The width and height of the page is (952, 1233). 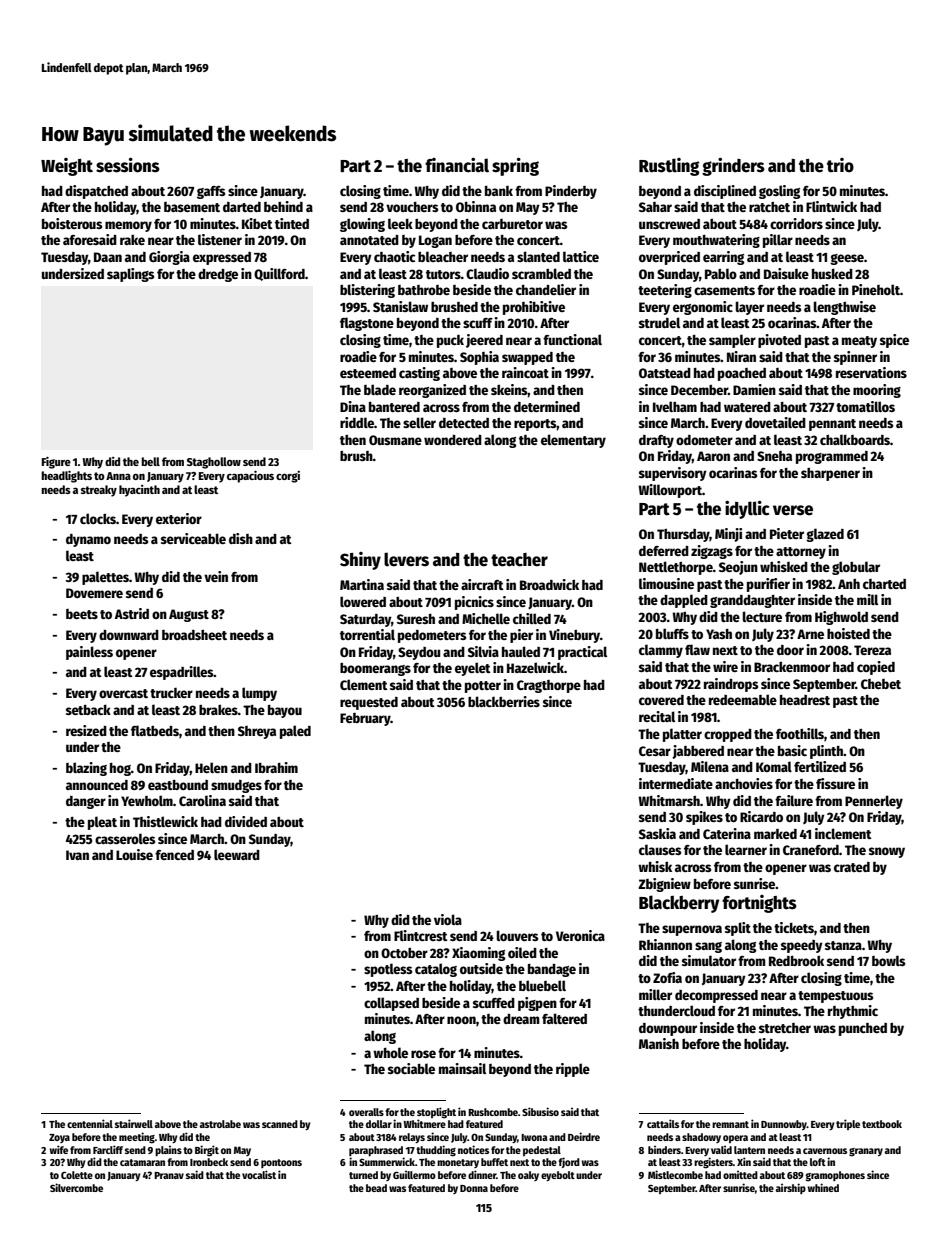 I want to click on detected, so click(x=464, y=423).
